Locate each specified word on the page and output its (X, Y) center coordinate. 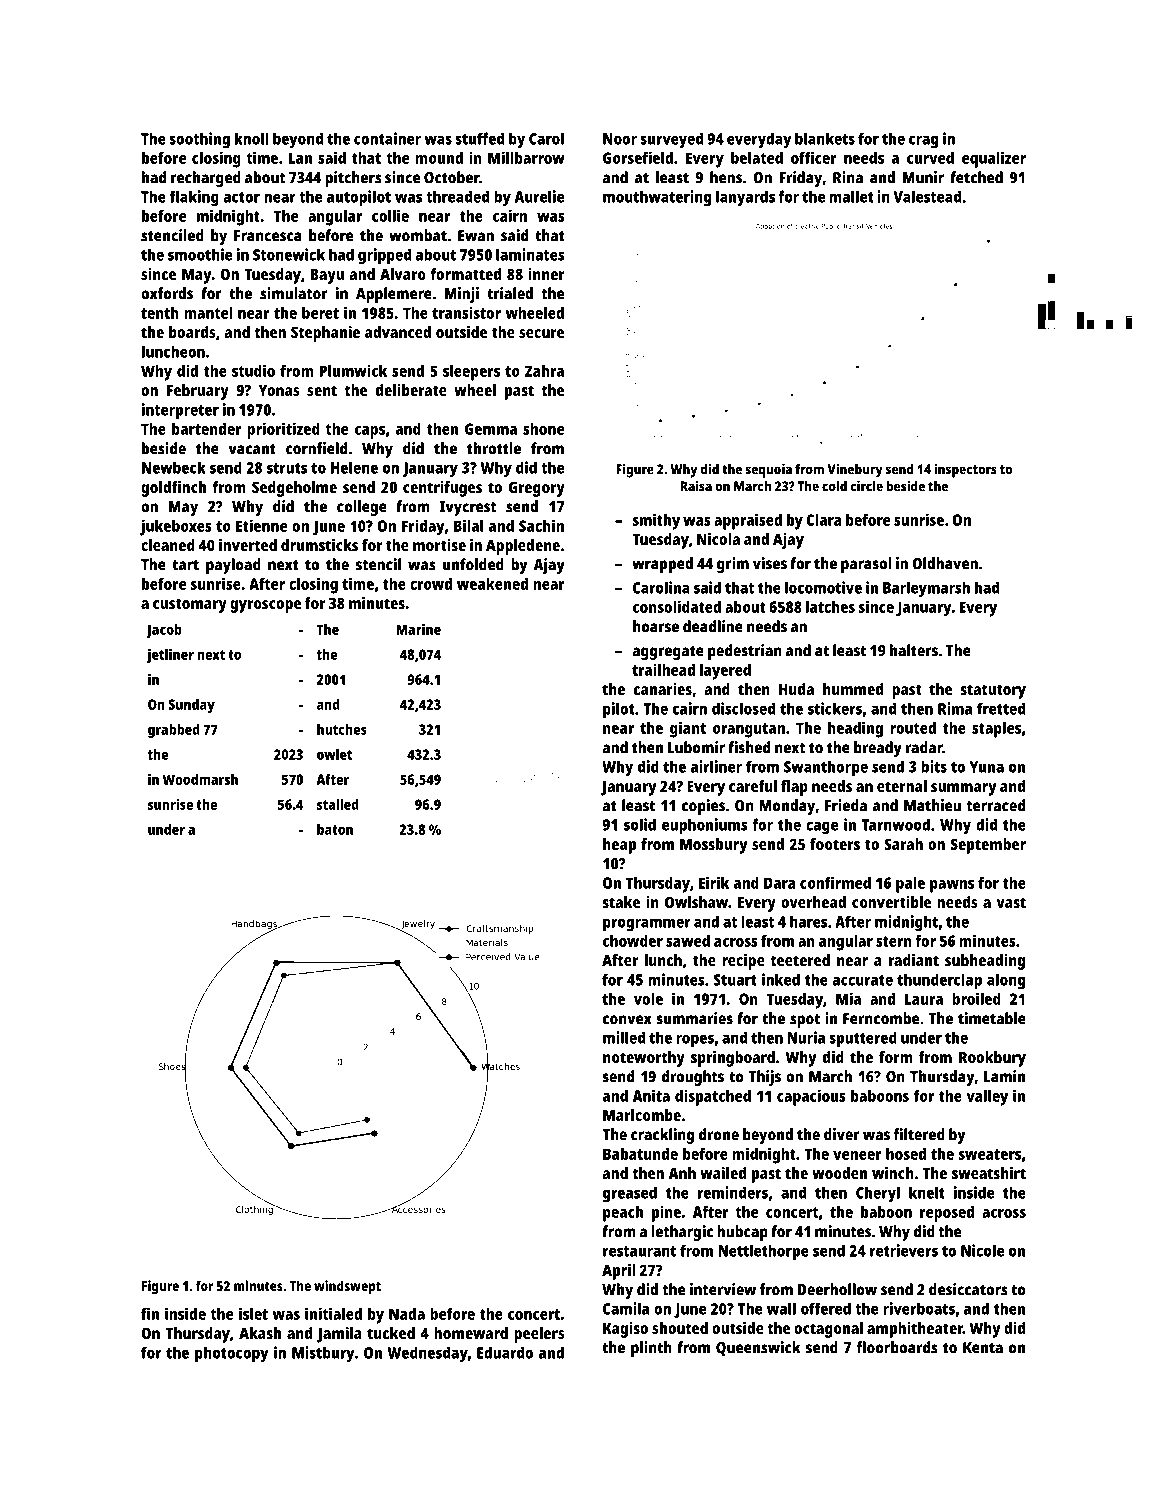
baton (335, 829)
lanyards (745, 198)
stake (621, 902)
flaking (194, 198)
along (1006, 981)
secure (541, 333)
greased (630, 1194)
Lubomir (696, 747)
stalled (338, 804)
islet (253, 1313)
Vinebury (855, 470)
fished (749, 747)
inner (546, 274)
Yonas (279, 390)
